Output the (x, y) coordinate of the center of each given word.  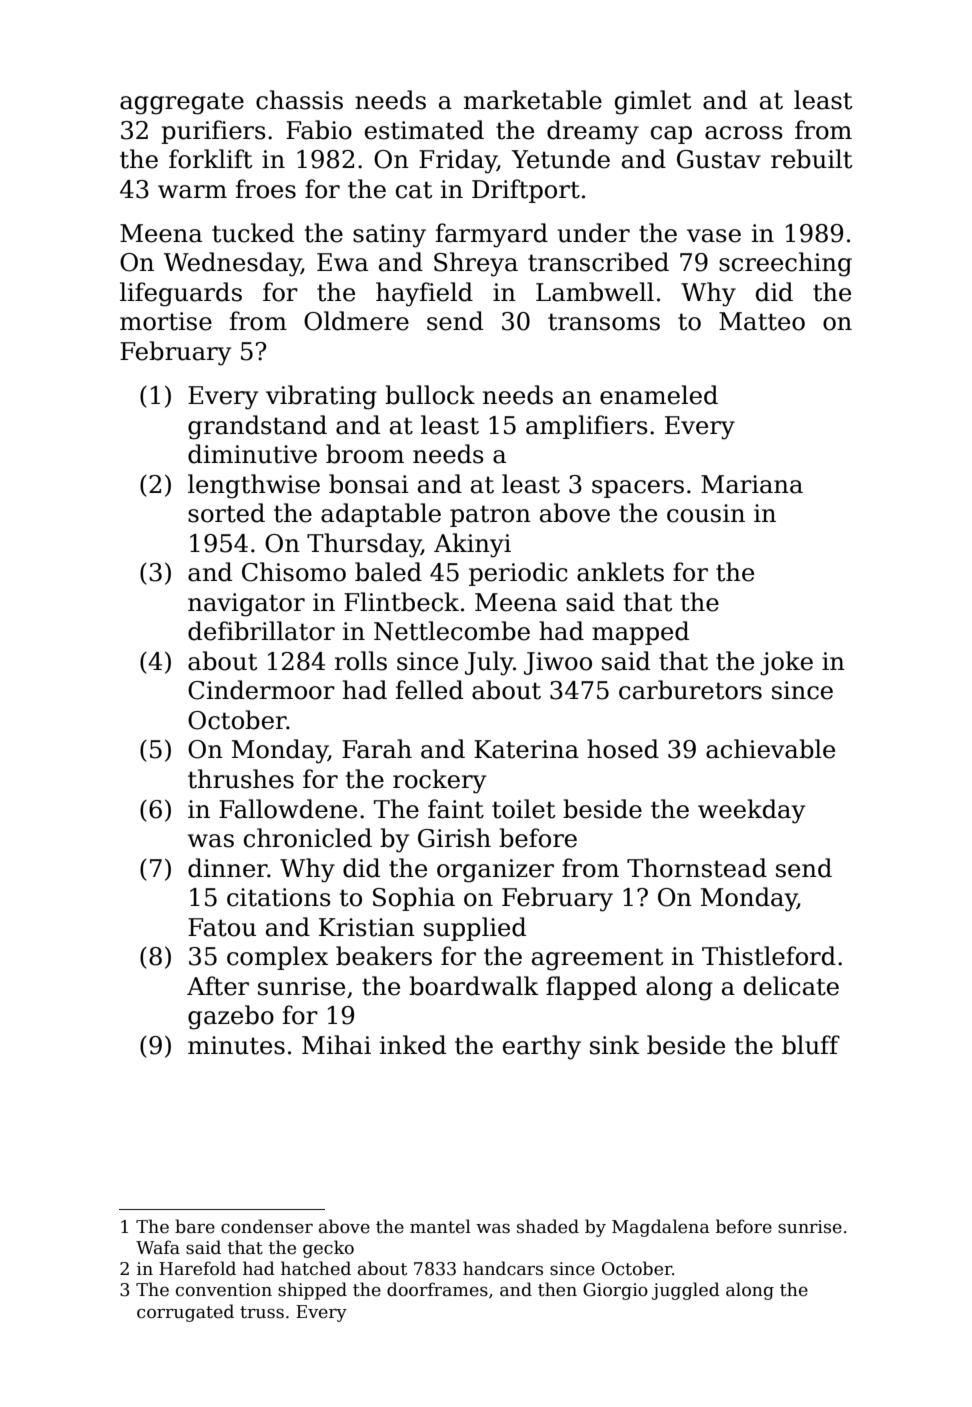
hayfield (424, 294)
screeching (785, 264)
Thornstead (697, 868)
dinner (228, 868)
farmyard (492, 235)
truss (262, 1312)
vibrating (321, 397)
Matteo (762, 321)
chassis (299, 100)
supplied (475, 929)
